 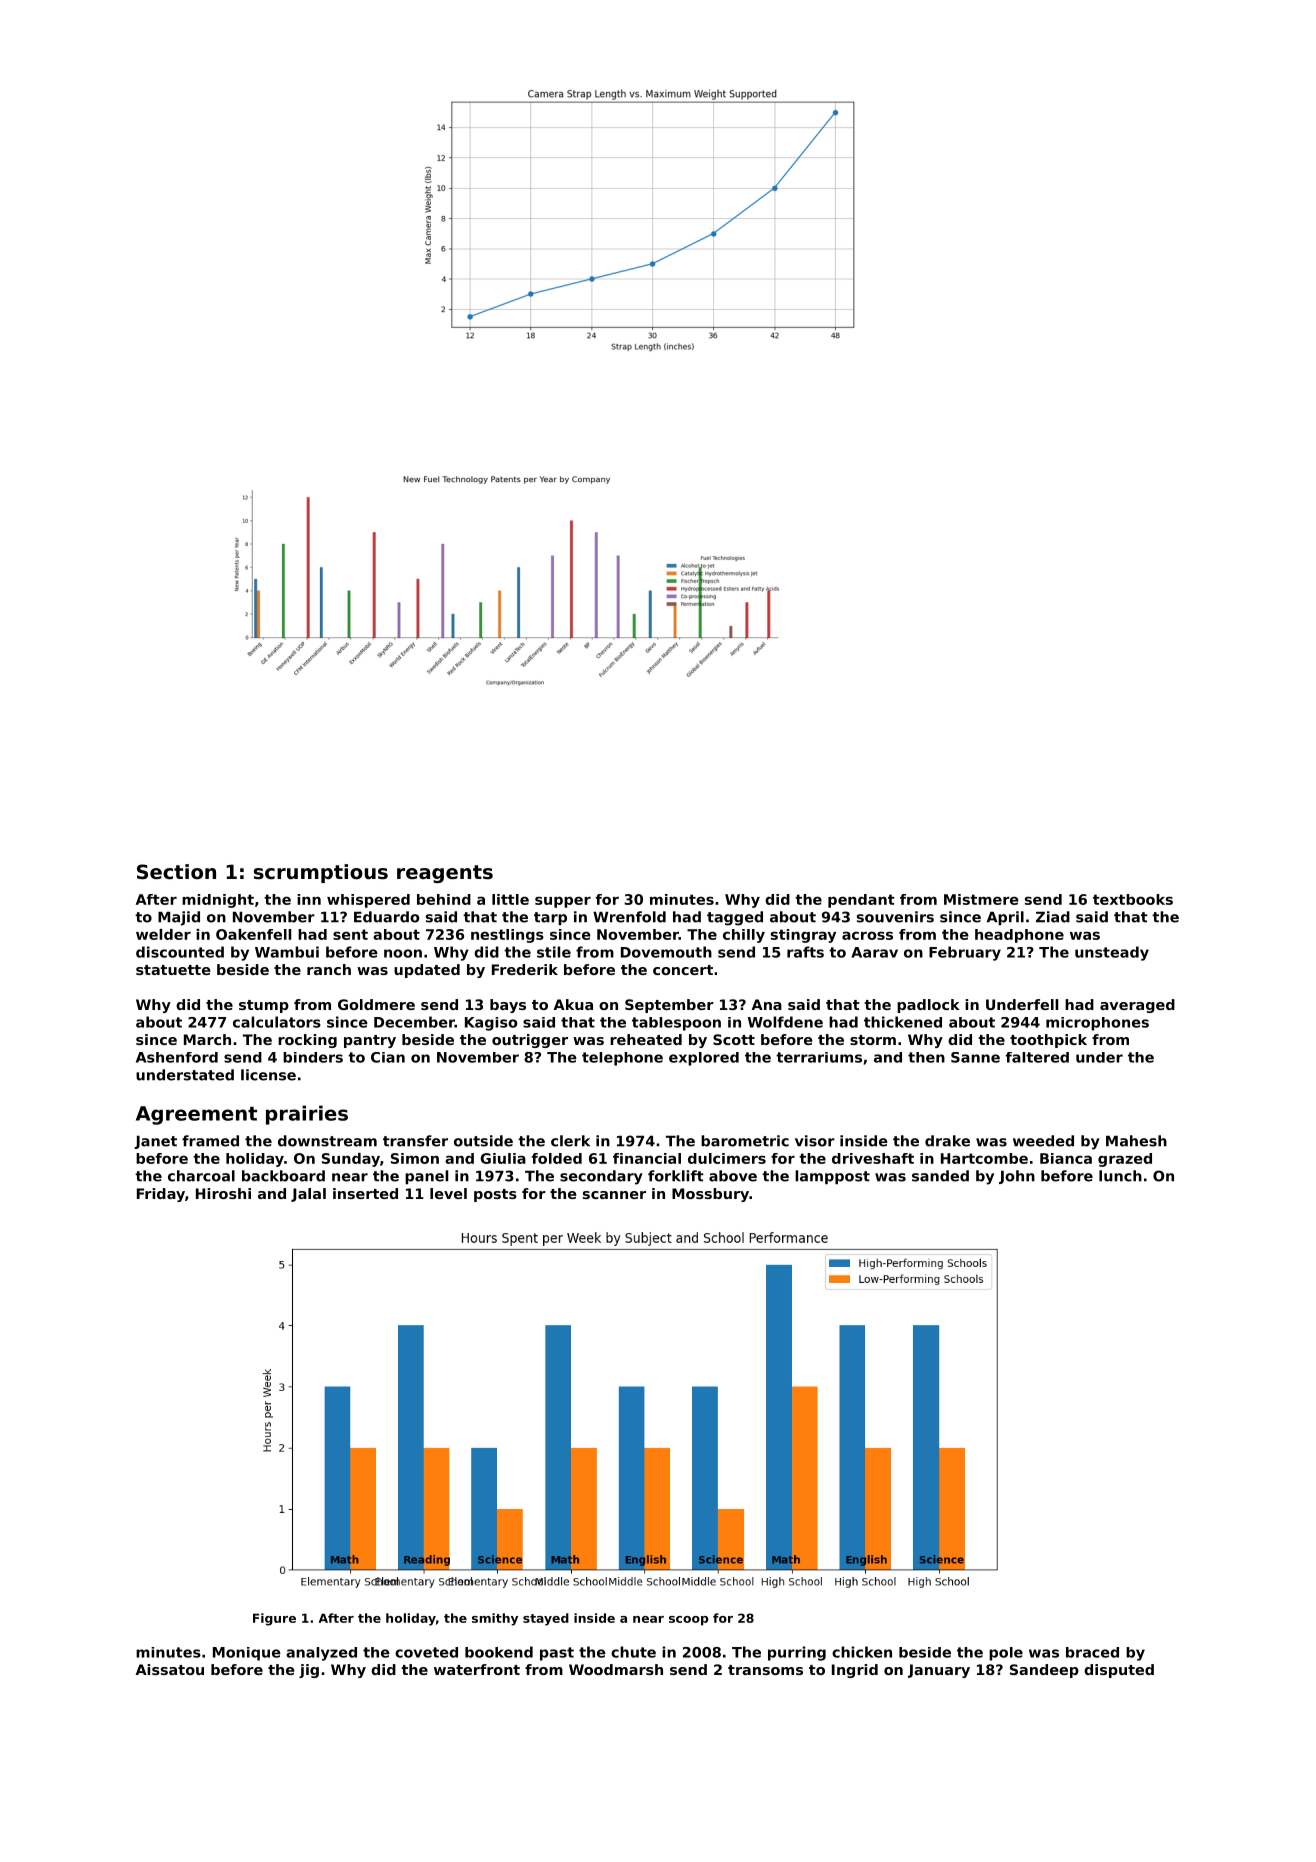 I want to click on braced, so click(x=1092, y=1652).
